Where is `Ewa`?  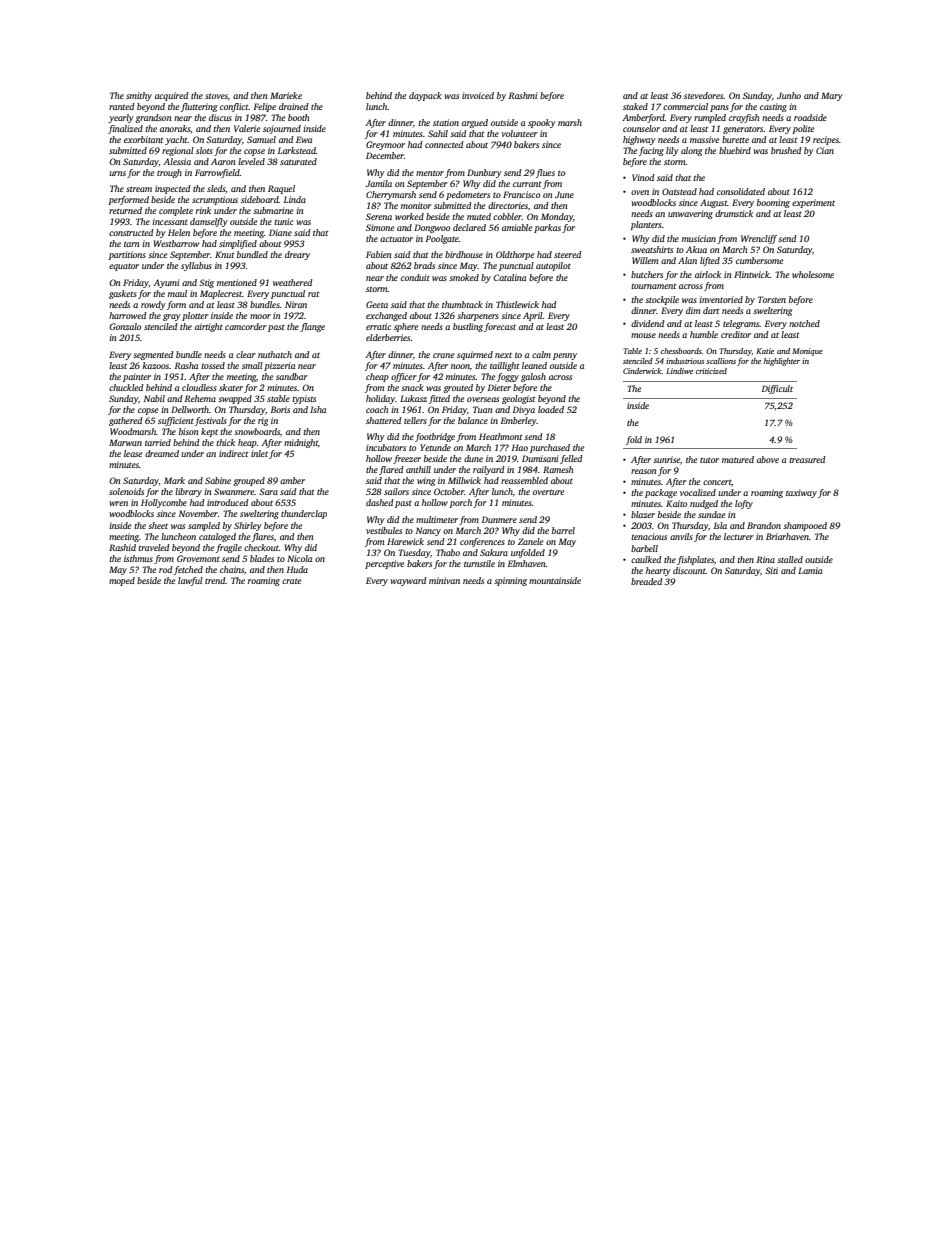 Ewa is located at coordinates (304, 139).
